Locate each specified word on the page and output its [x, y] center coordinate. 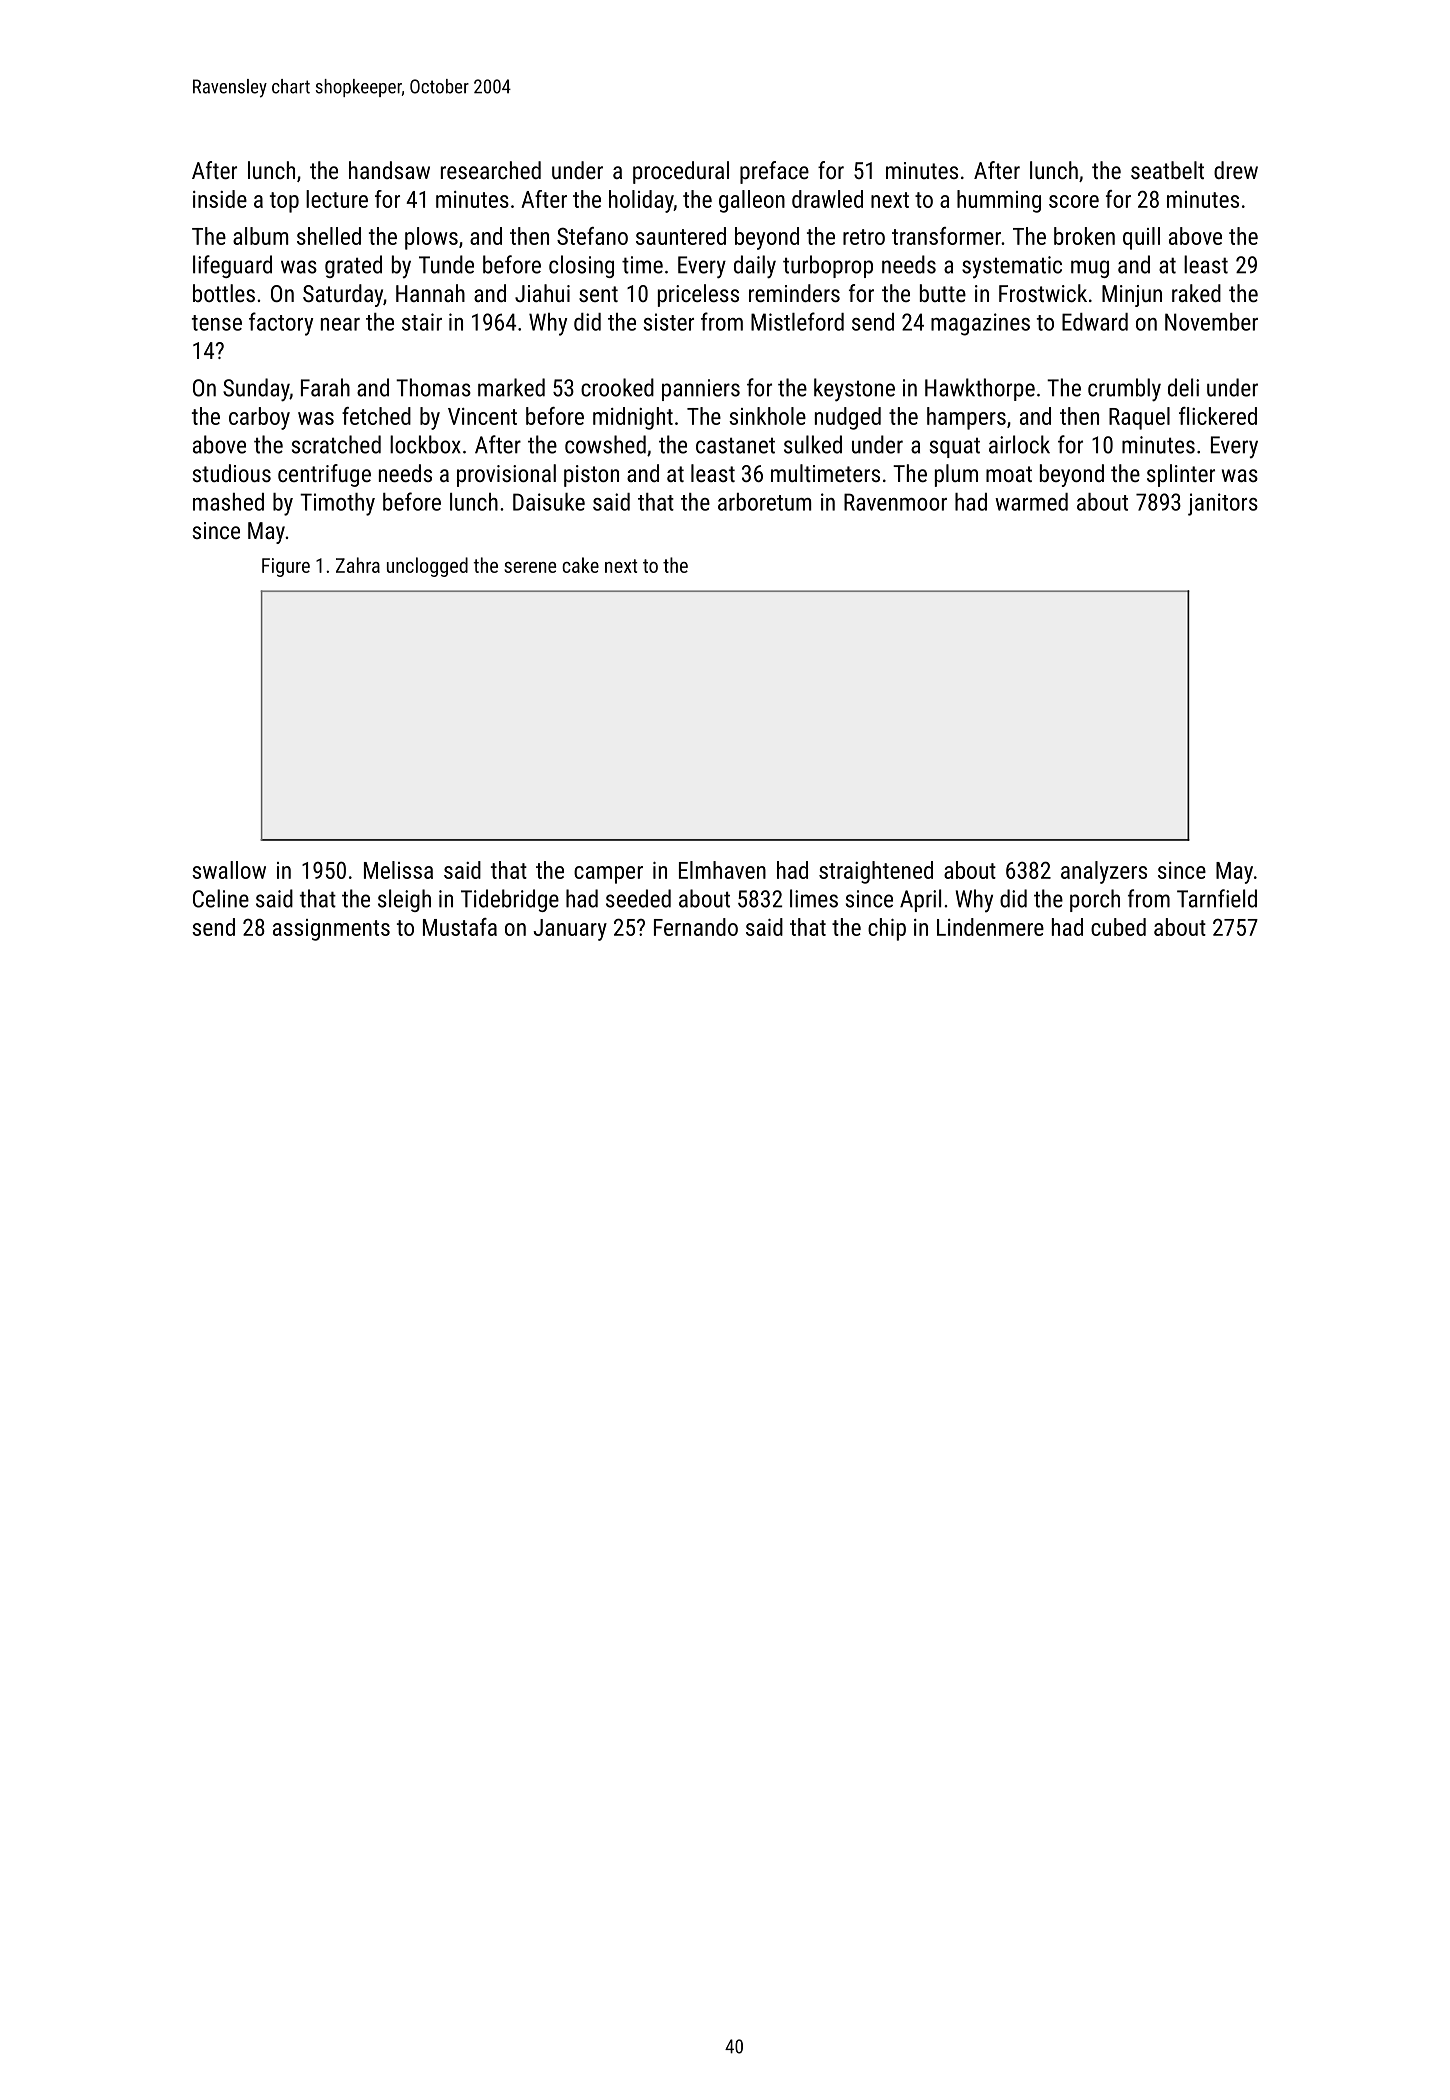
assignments [331, 930]
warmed [1031, 502]
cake [580, 565]
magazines [980, 324]
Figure [286, 567]
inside [220, 199]
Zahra [358, 565]
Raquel [1139, 418]
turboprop [828, 266]
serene [530, 567]
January [570, 930]
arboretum [764, 502]
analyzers [1104, 872]
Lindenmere [990, 927]
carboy [259, 418]
